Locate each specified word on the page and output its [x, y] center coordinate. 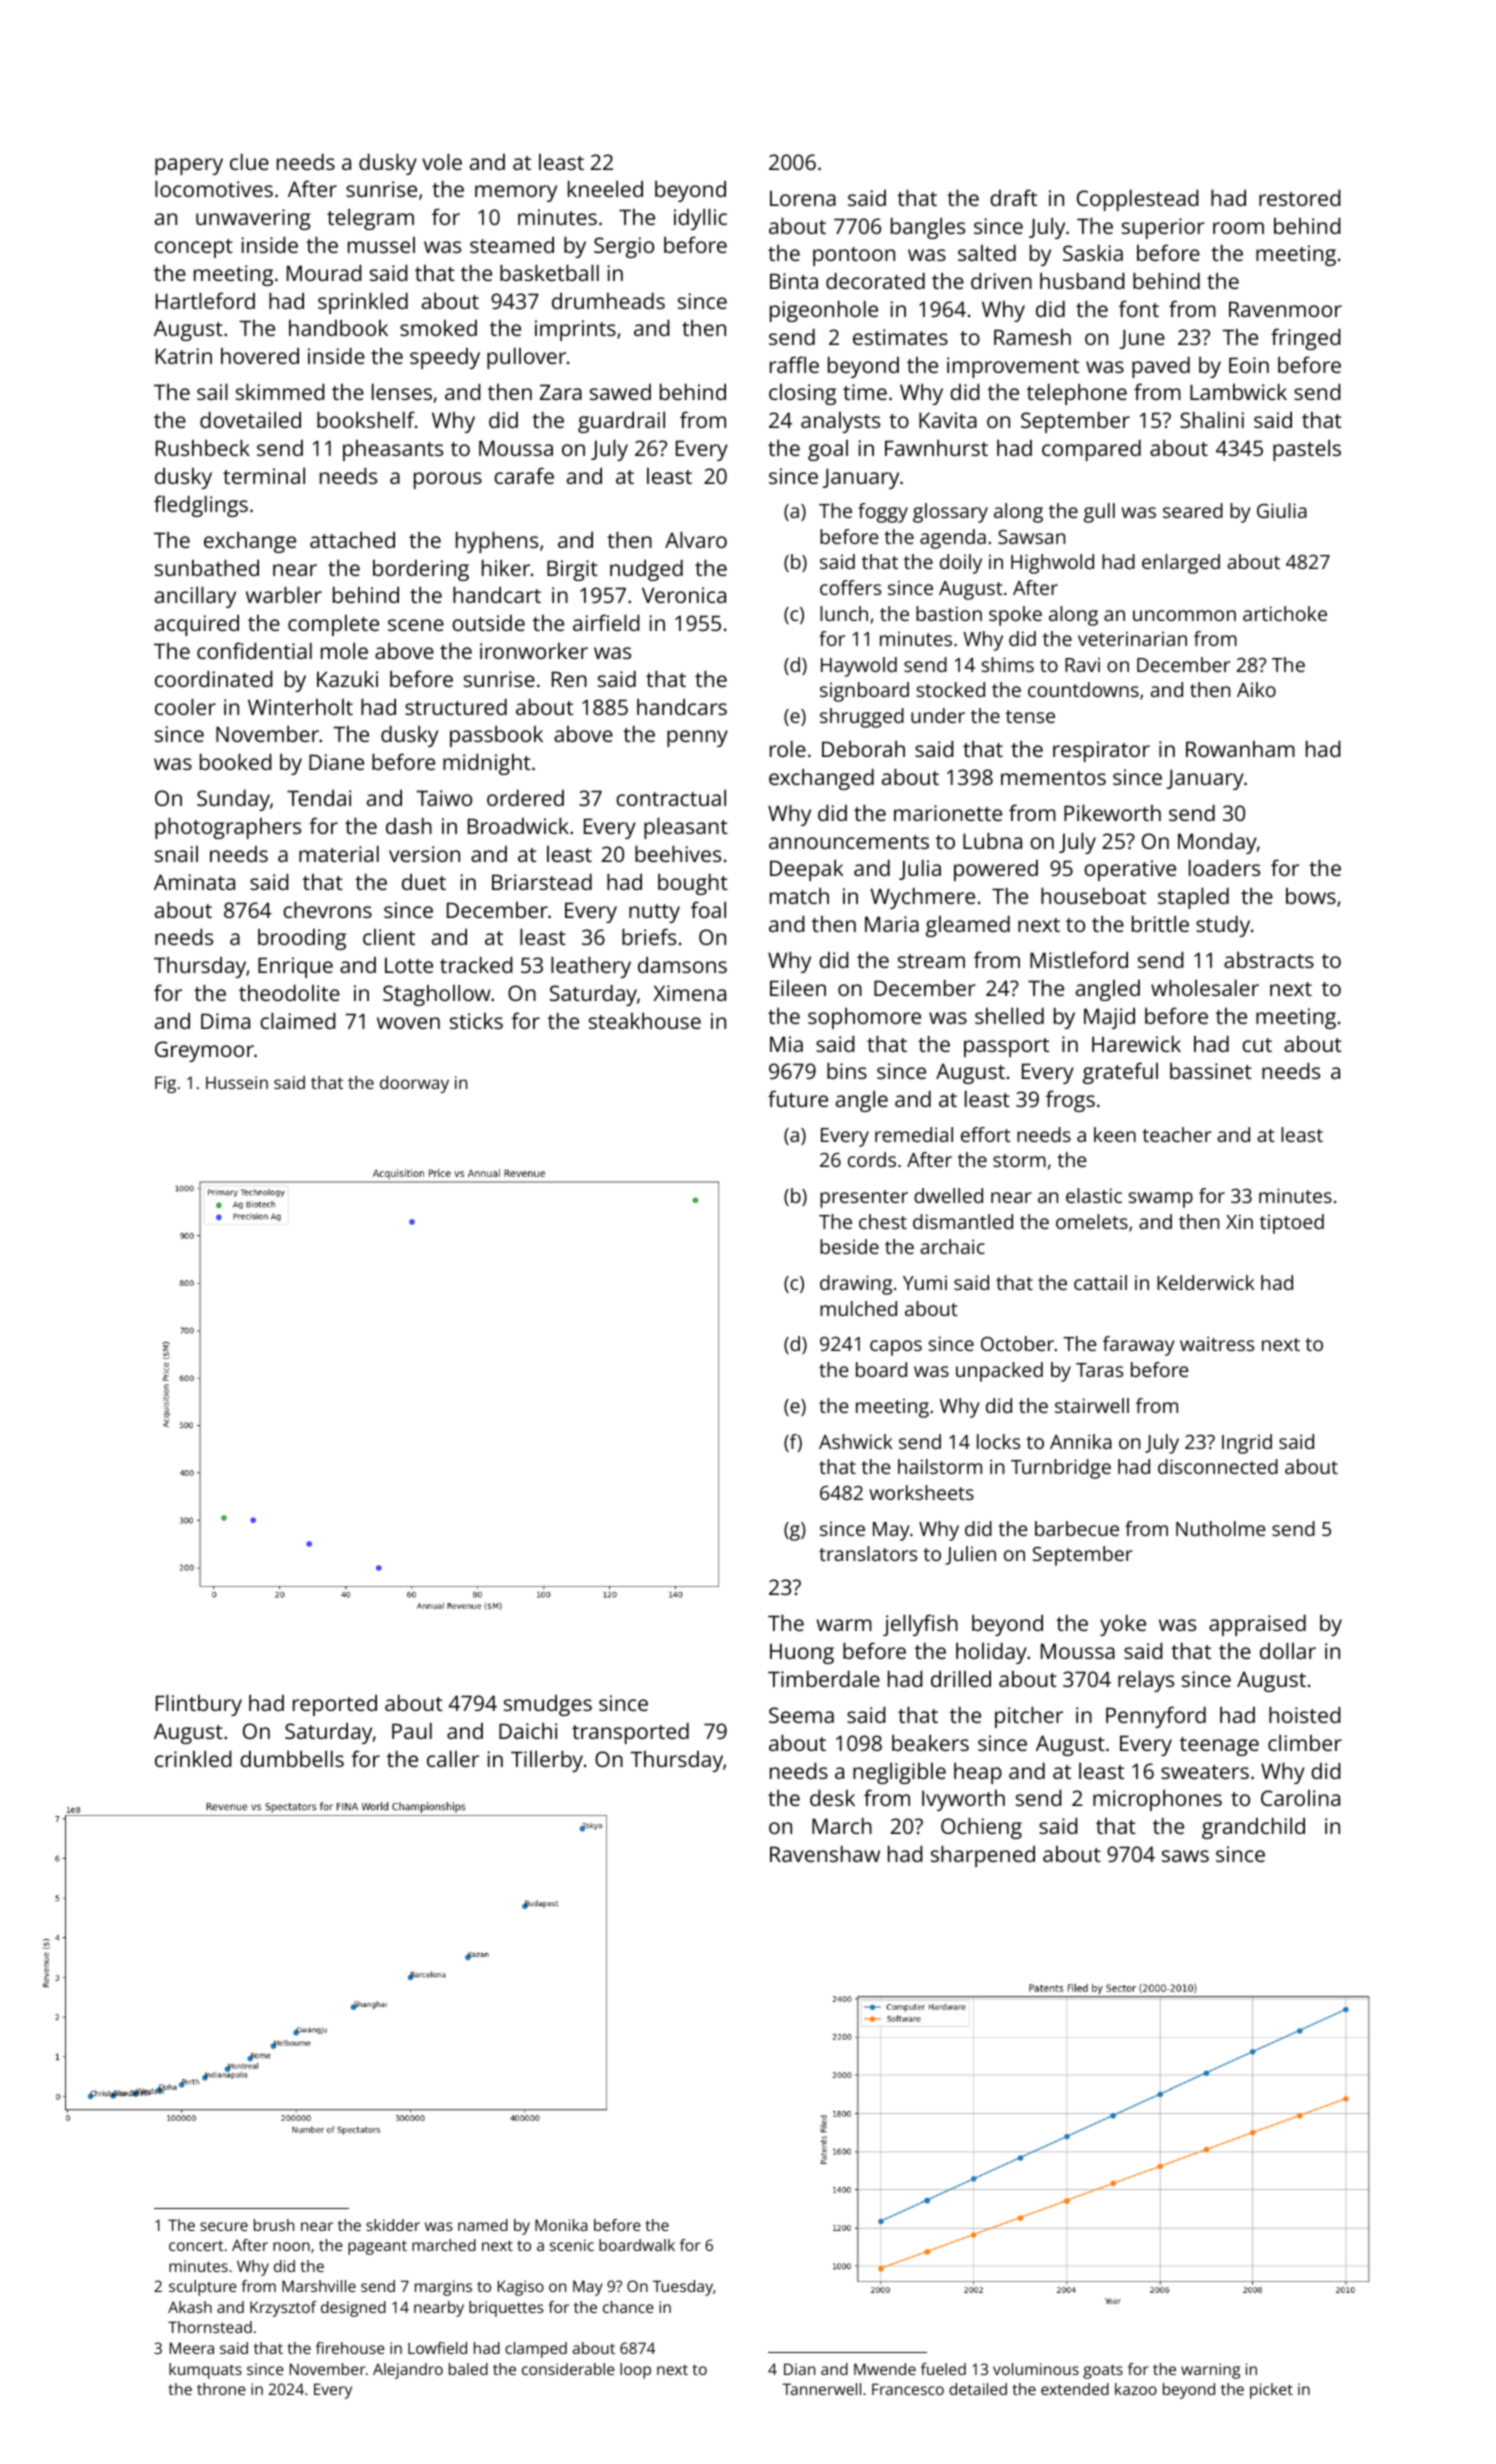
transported [630, 1733]
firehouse [350, 2348]
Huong [802, 1653]
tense [1030, 716]
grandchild [1253, 1828]
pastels [1307, 450]
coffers [850, 587]
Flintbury [199, 1705]
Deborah [863, 748]
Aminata [194, 882]
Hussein [237, 1082]
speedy [445, 358]
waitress [1217, 1343]
